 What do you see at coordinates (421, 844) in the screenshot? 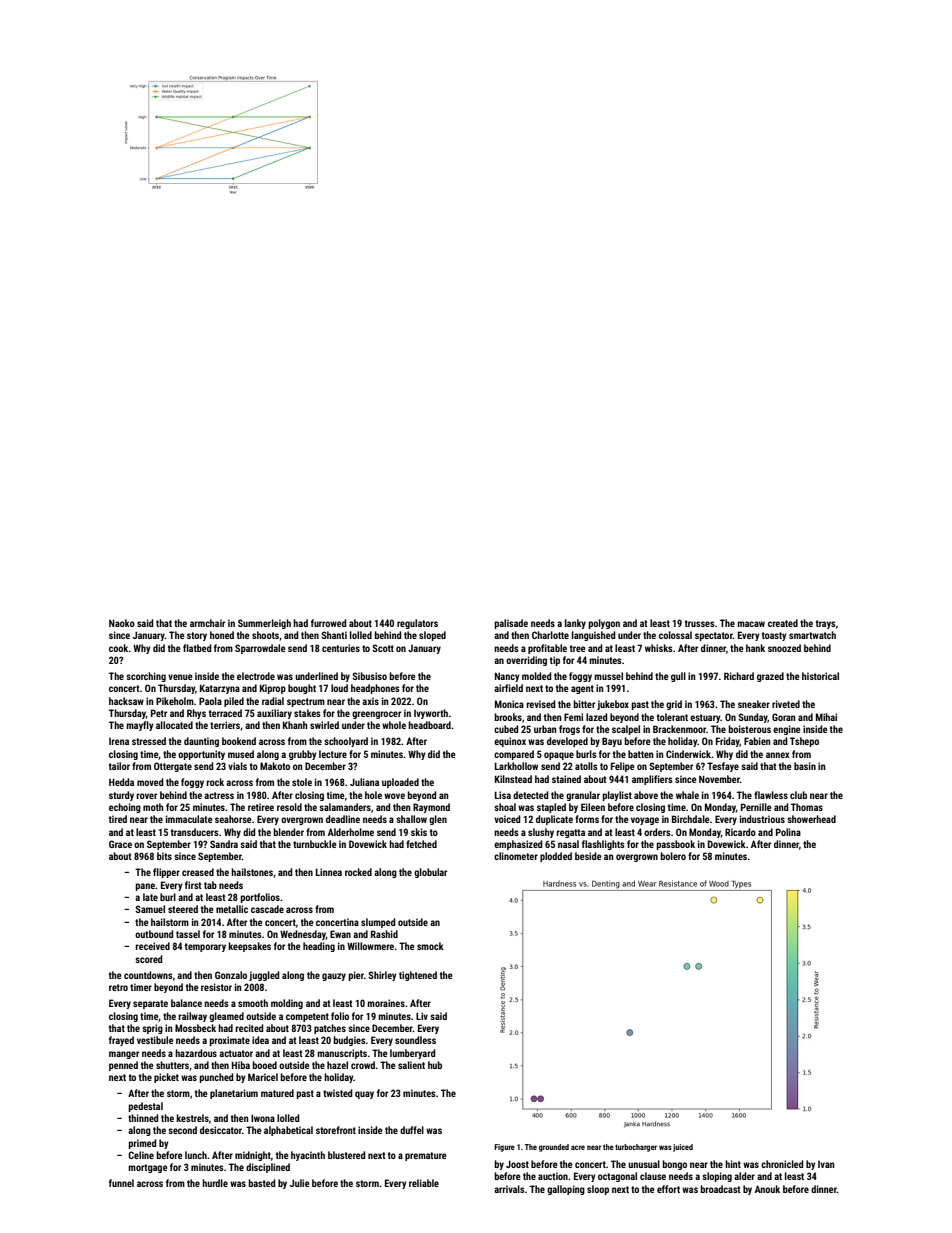
I see `fetched` at bounding box center [421, 844].
